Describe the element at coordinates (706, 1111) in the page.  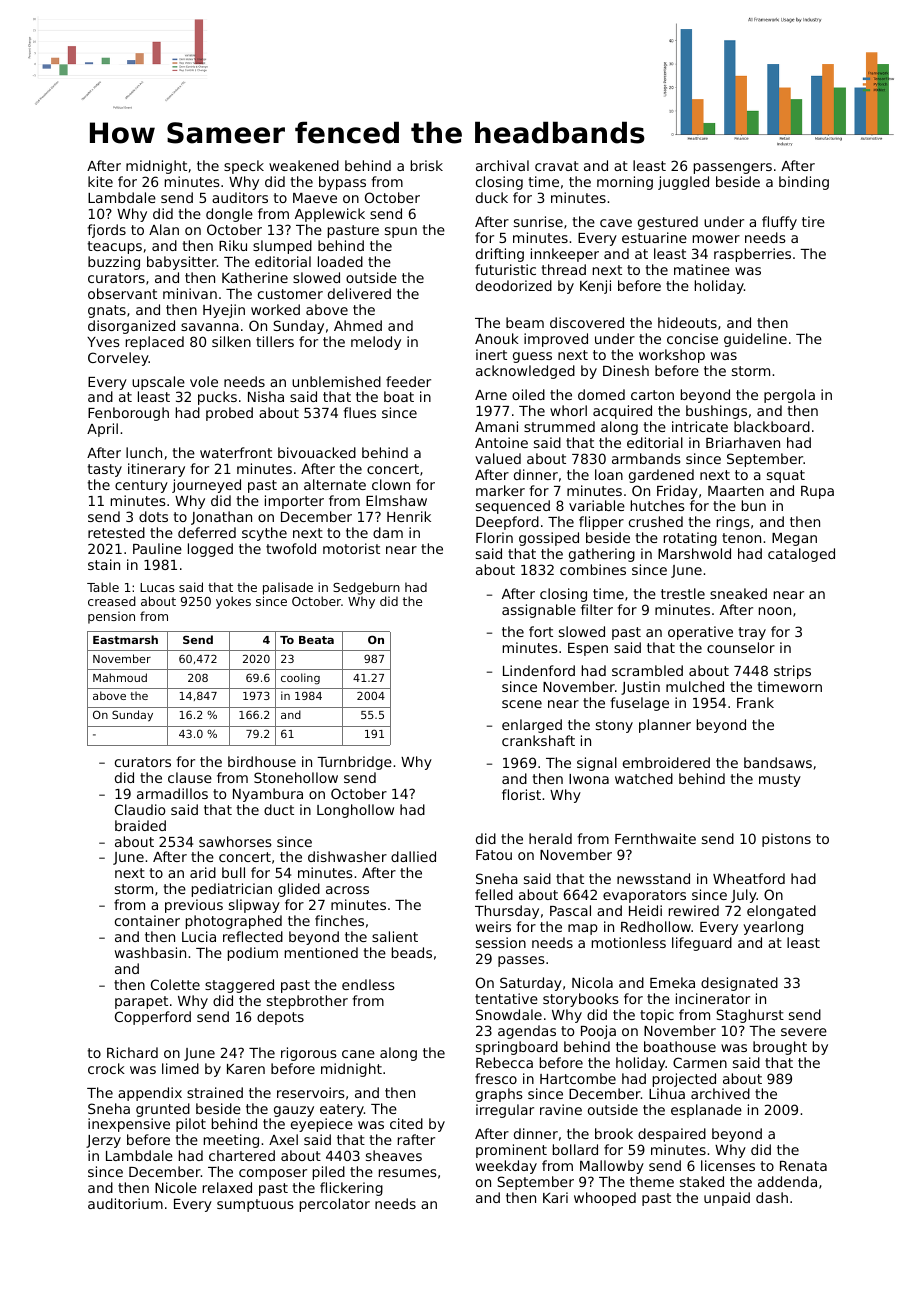
I see `esplanade` at that location.
